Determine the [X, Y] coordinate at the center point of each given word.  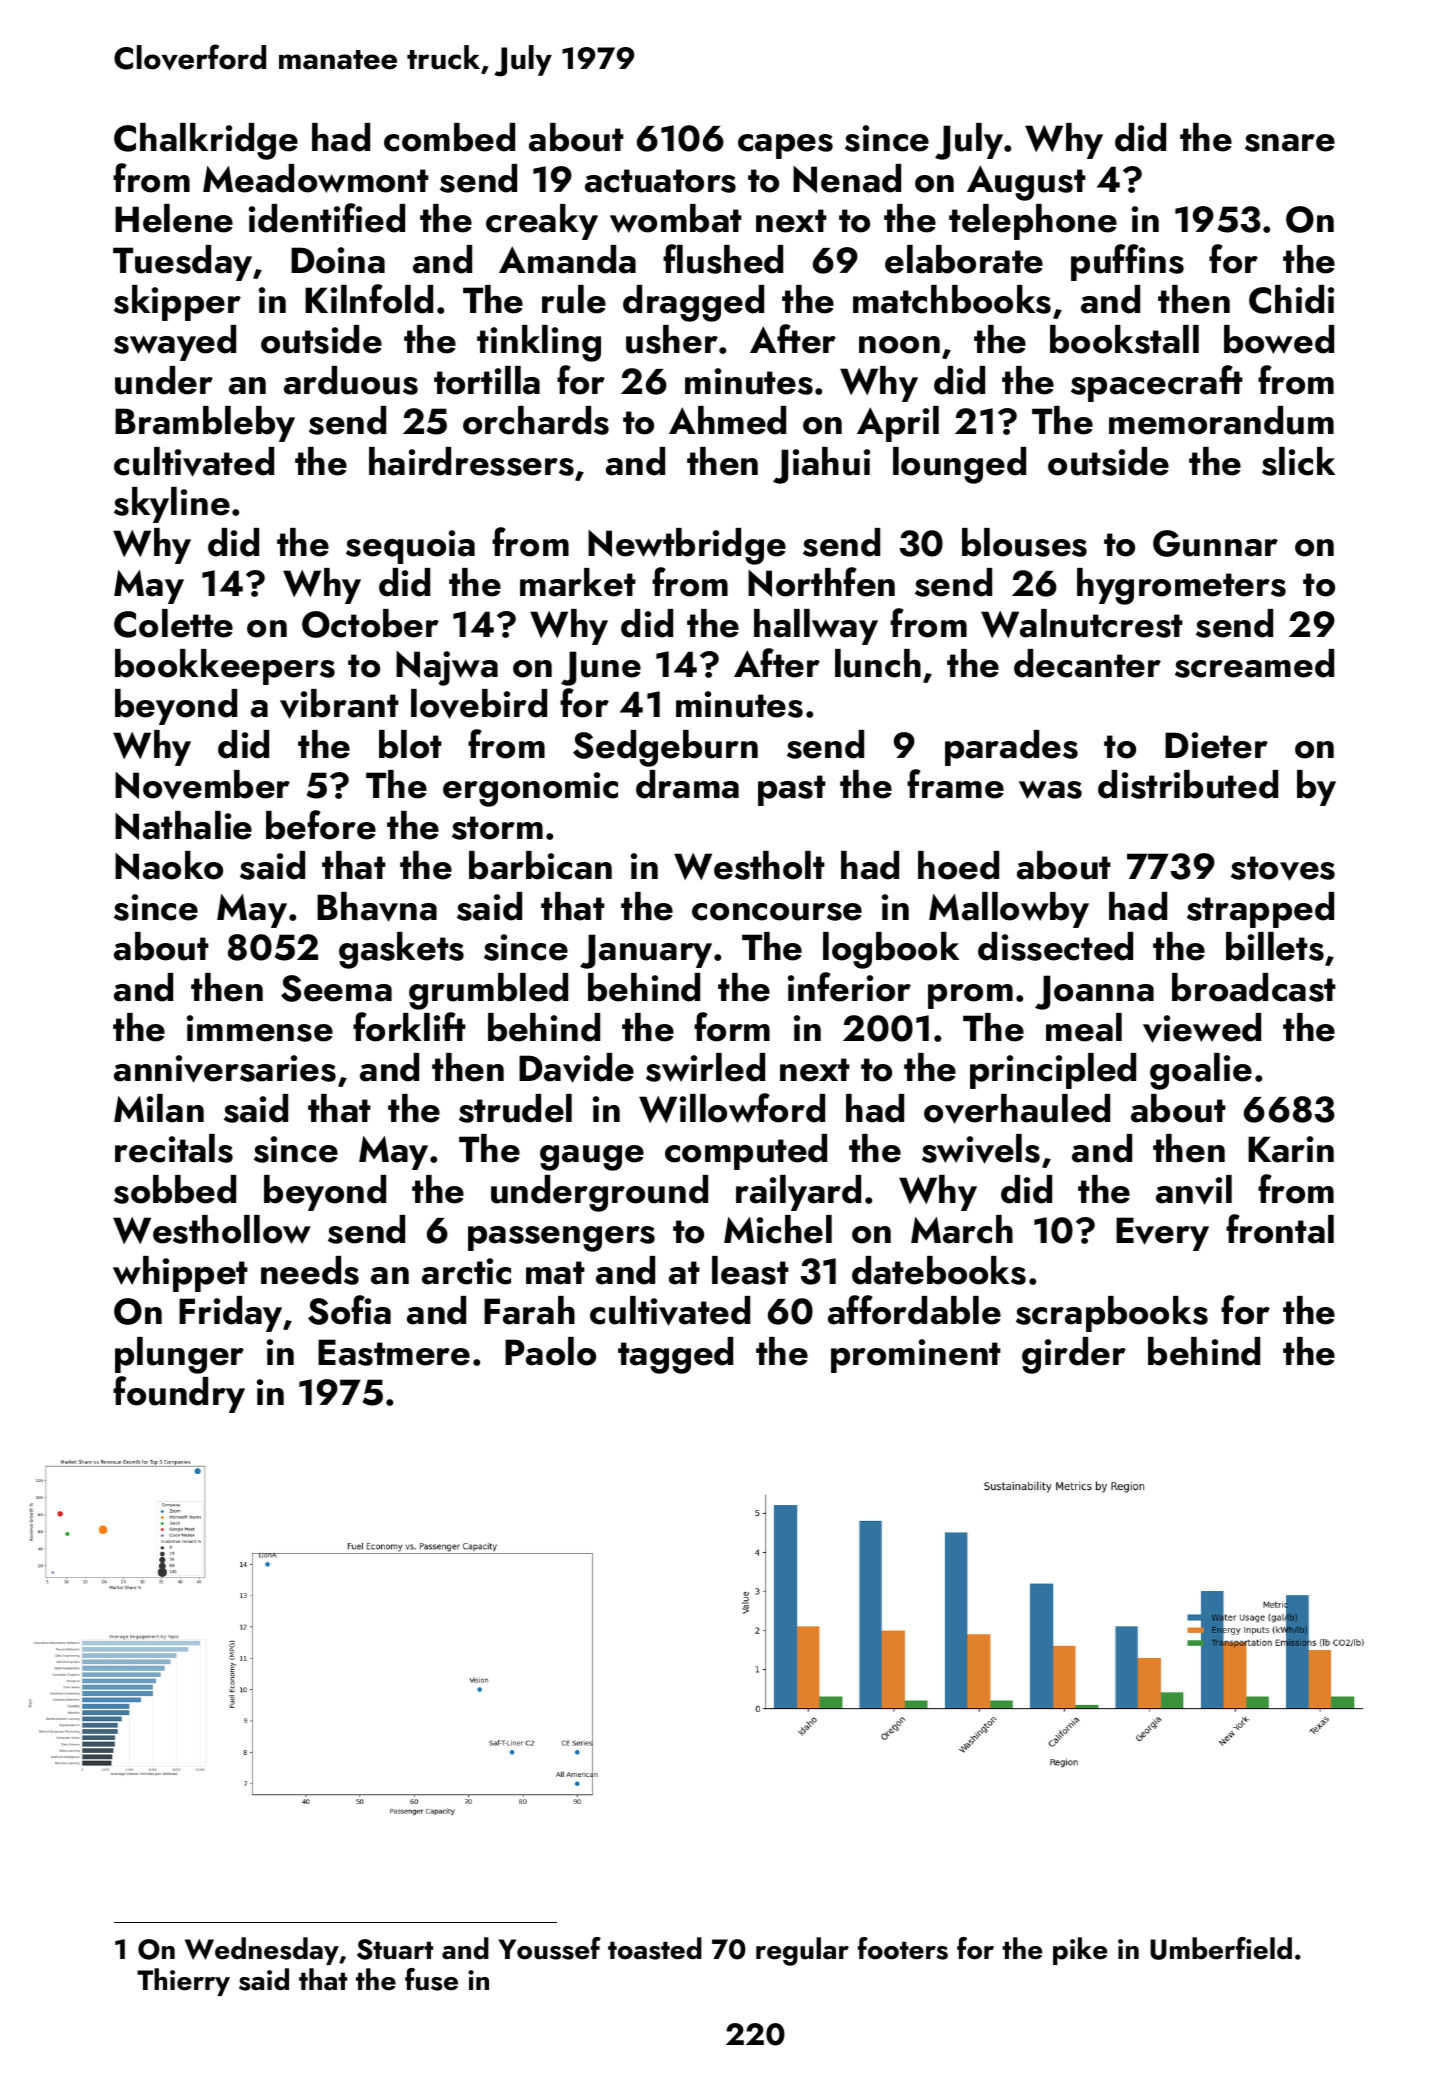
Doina [338, 260]
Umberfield [1221, 1948]
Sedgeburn [665, 748]
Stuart [395, 1949]
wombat [676, 218]
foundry [179, 1394]
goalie [1201, 1071]
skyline [172, 505]
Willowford [732, 1108]
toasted [655, 1948]
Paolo [550, 1351]
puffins [1127, 262]
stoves [1283, 868]
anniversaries [225, 1069]
